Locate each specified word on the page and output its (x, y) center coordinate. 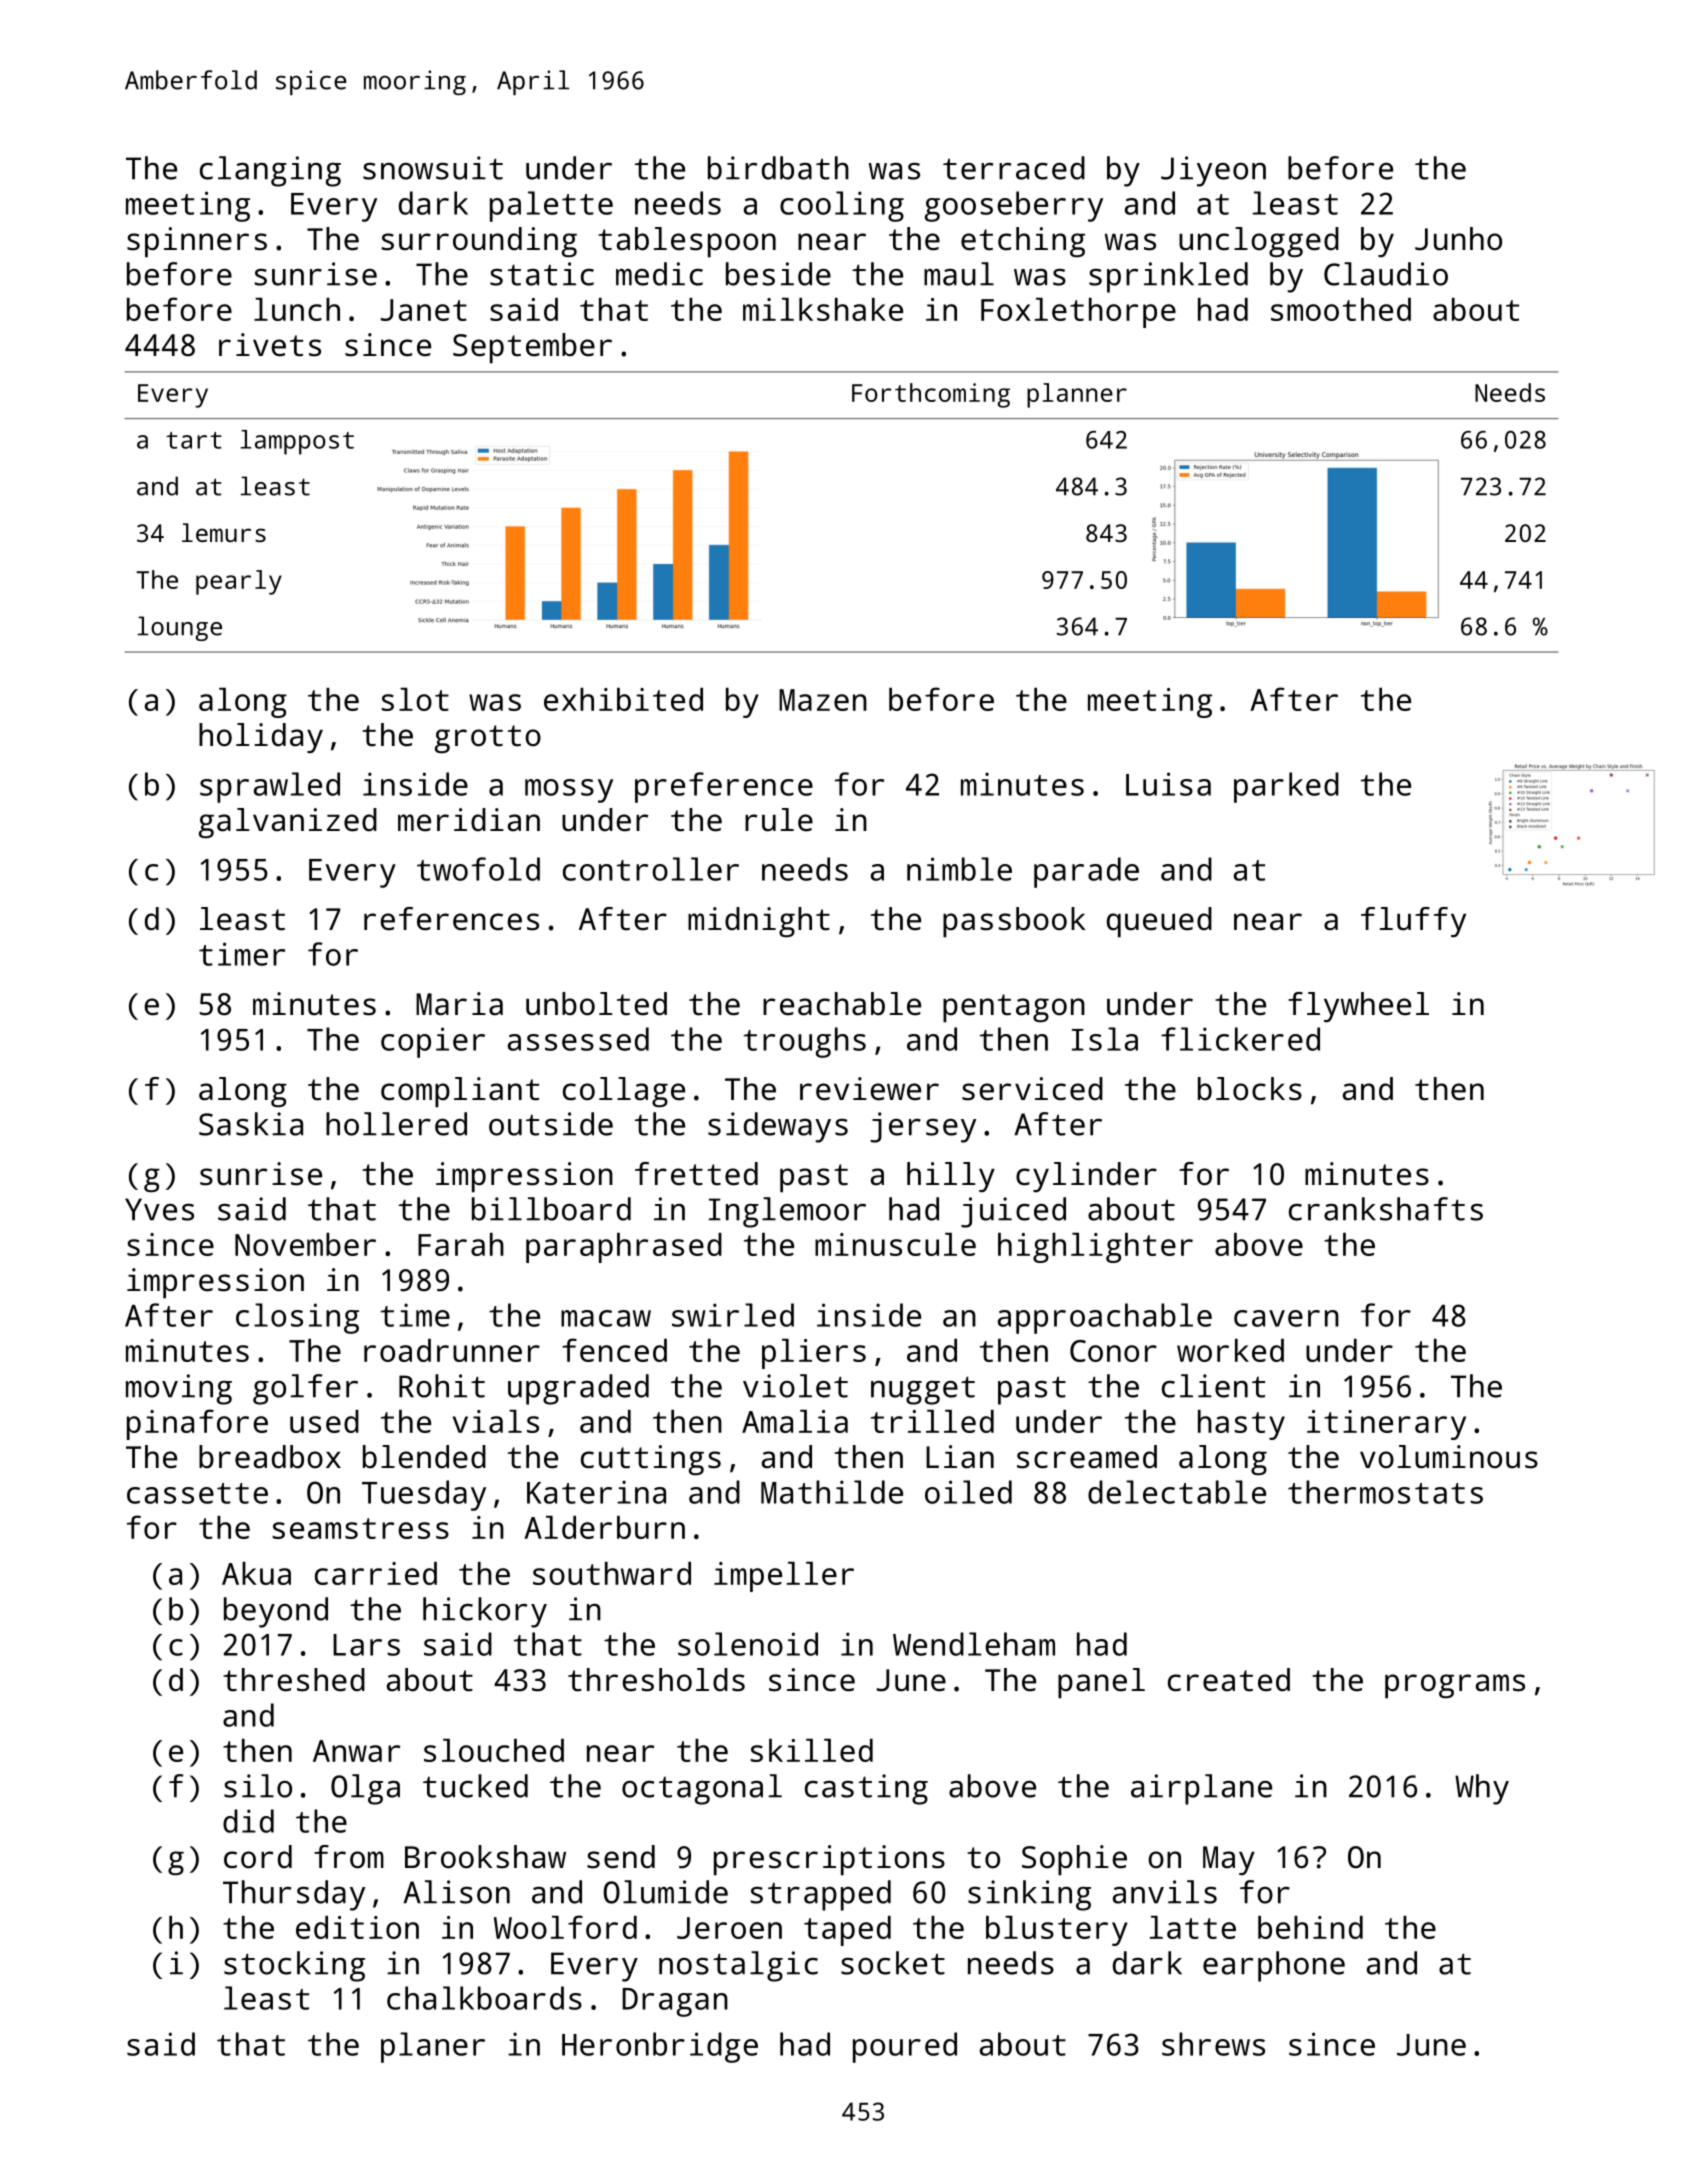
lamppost (297, 442)
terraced (1014, 168)
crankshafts (1386, 1209)
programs (1455, 1686)
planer (433, 2047)
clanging (270, 171)
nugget (923, 1390)
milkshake (823, 309)
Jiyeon (1213, 171)
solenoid (748, 1644)
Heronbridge (660, 2047)
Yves (159, 1209)
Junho (1458, 239)
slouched (494, 1750)
